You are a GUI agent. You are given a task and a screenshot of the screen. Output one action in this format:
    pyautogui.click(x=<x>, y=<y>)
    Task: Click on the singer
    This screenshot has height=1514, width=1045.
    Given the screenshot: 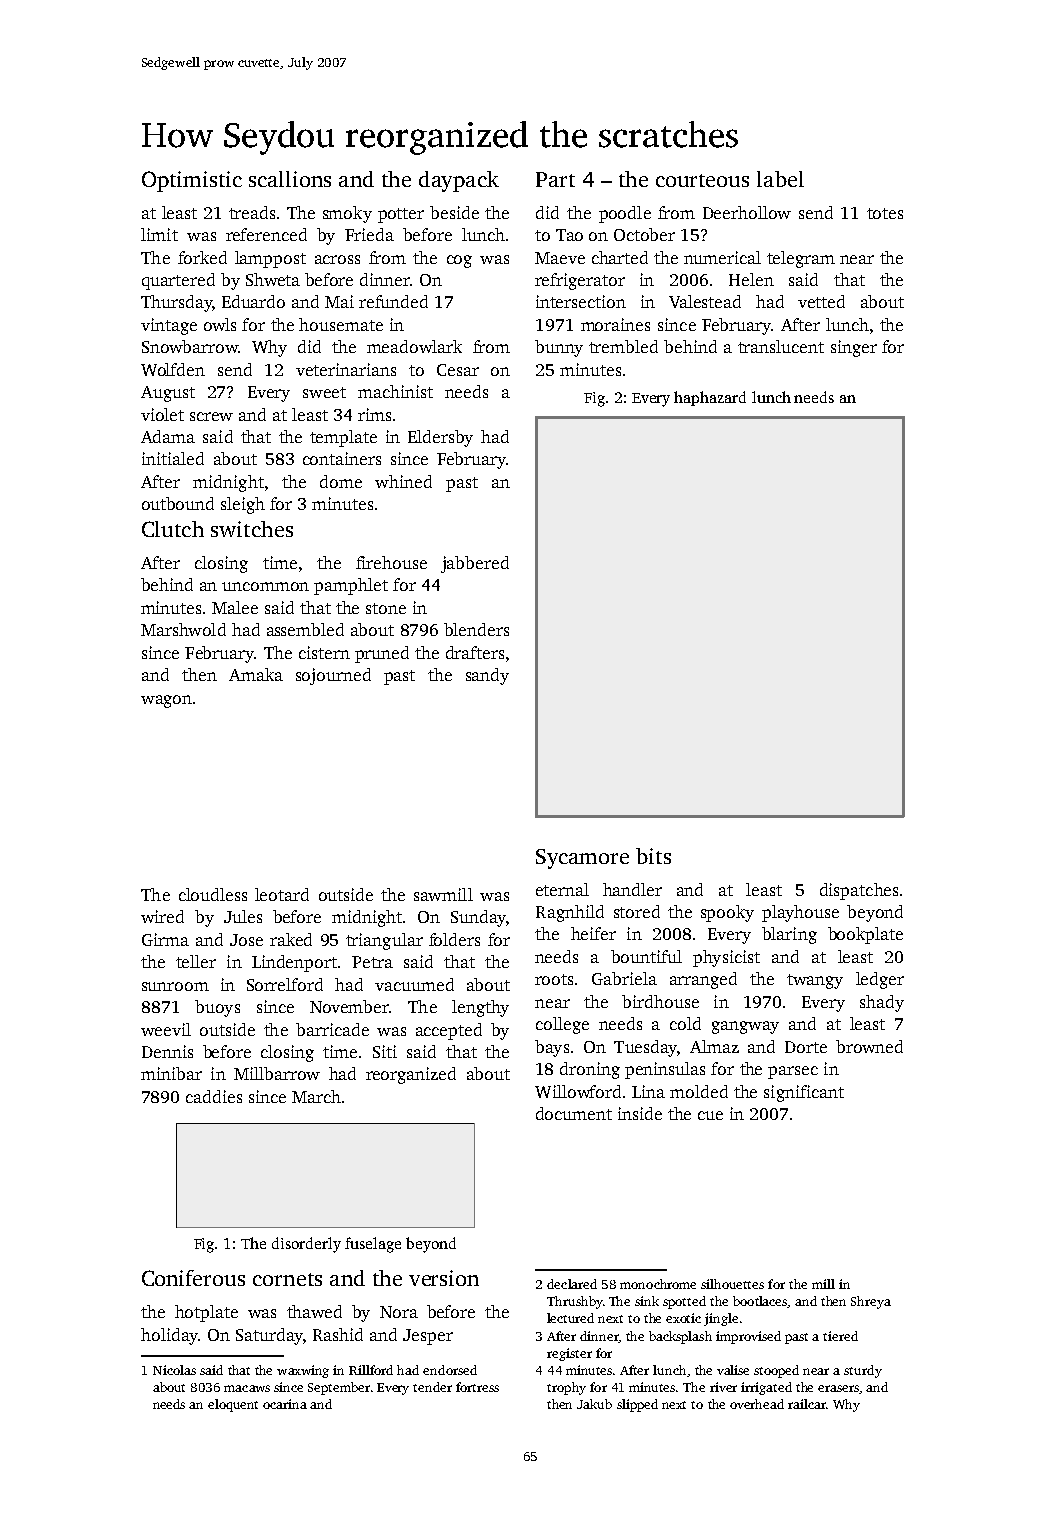 What is the action you would take?
    pyautogui.click(x=854, y=348)
